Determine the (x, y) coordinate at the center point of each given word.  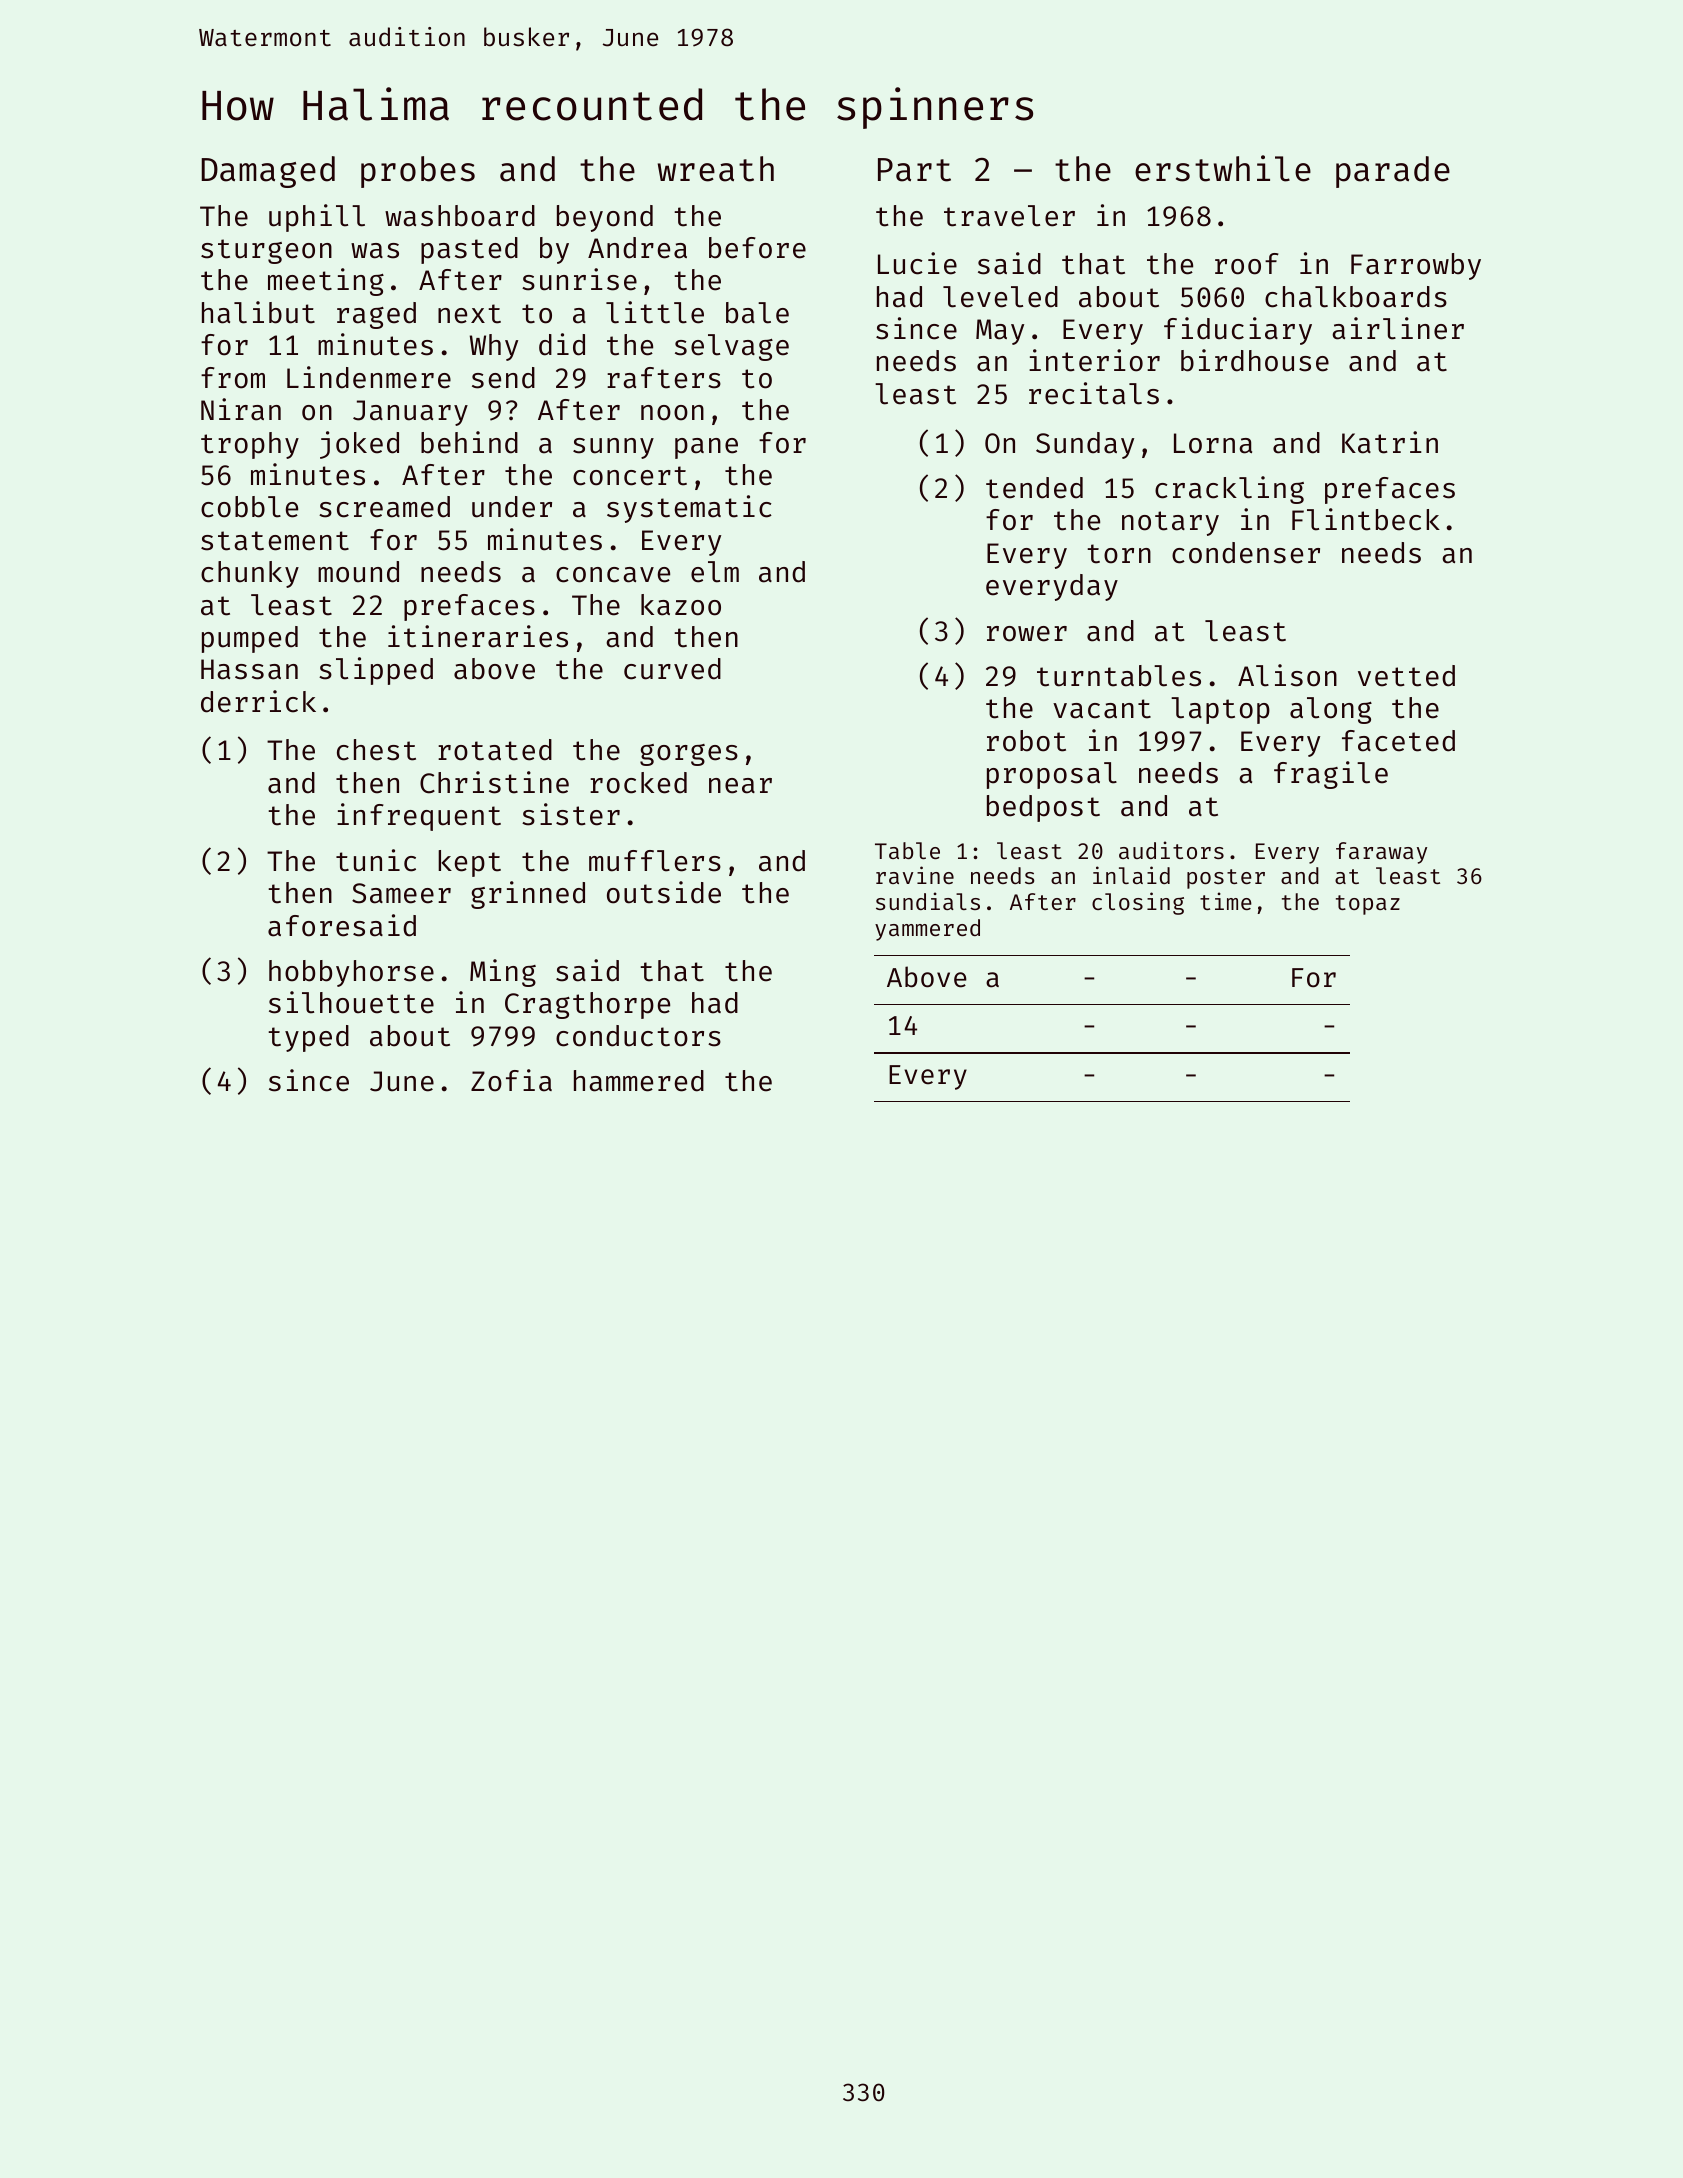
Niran (241, 409)
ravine (915, 875)
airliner (1398, 328)
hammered (639, 1081)
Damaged (268, 172)
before (757, 248)
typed (308, 1038)
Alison (1287, 675)
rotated (495, 750)
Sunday (1085, 445)
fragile (1331, 775)
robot (1026, 741)
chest (376, 750)
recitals (1094, 393)
